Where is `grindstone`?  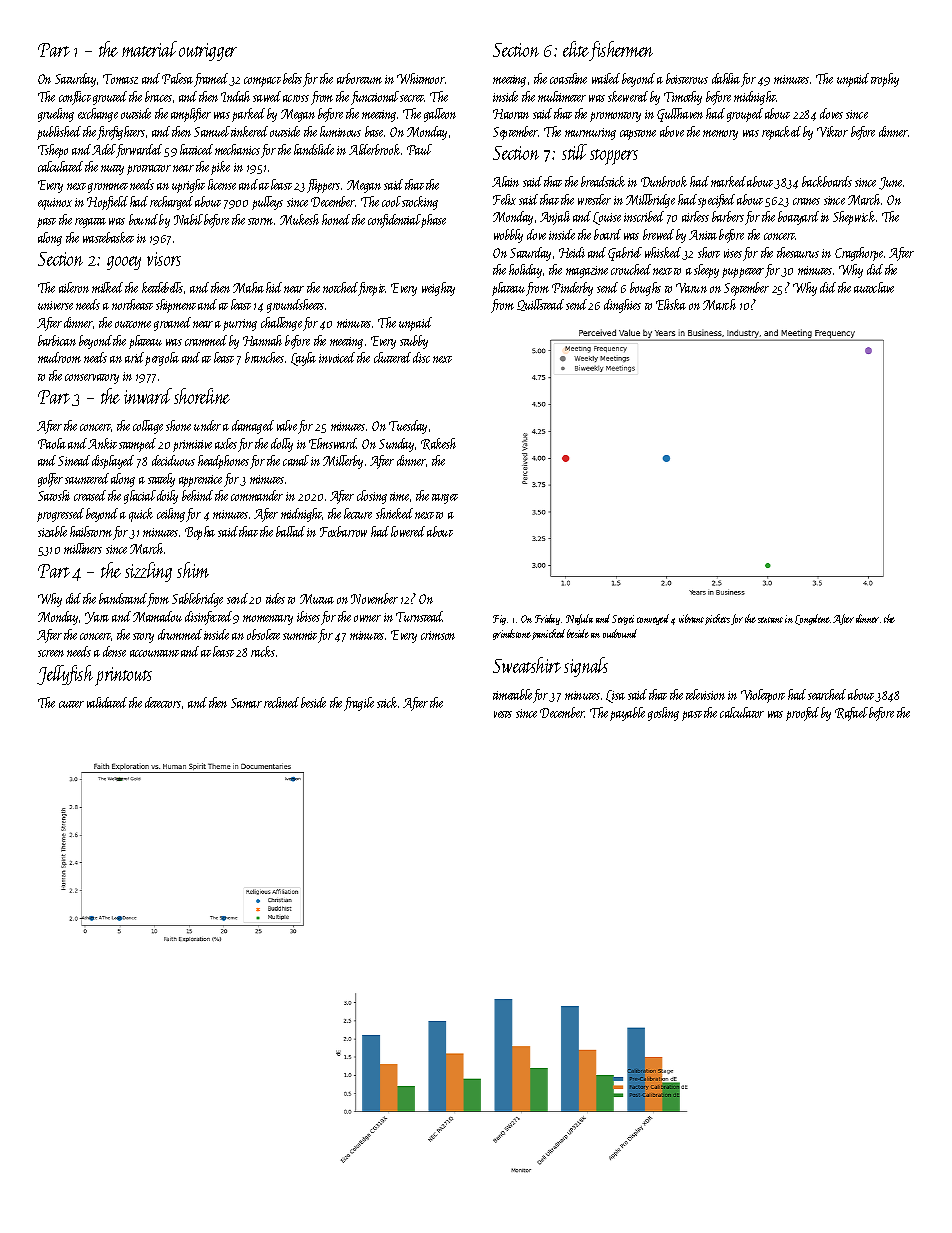
grindstone is located at coordinates (512, 634).
